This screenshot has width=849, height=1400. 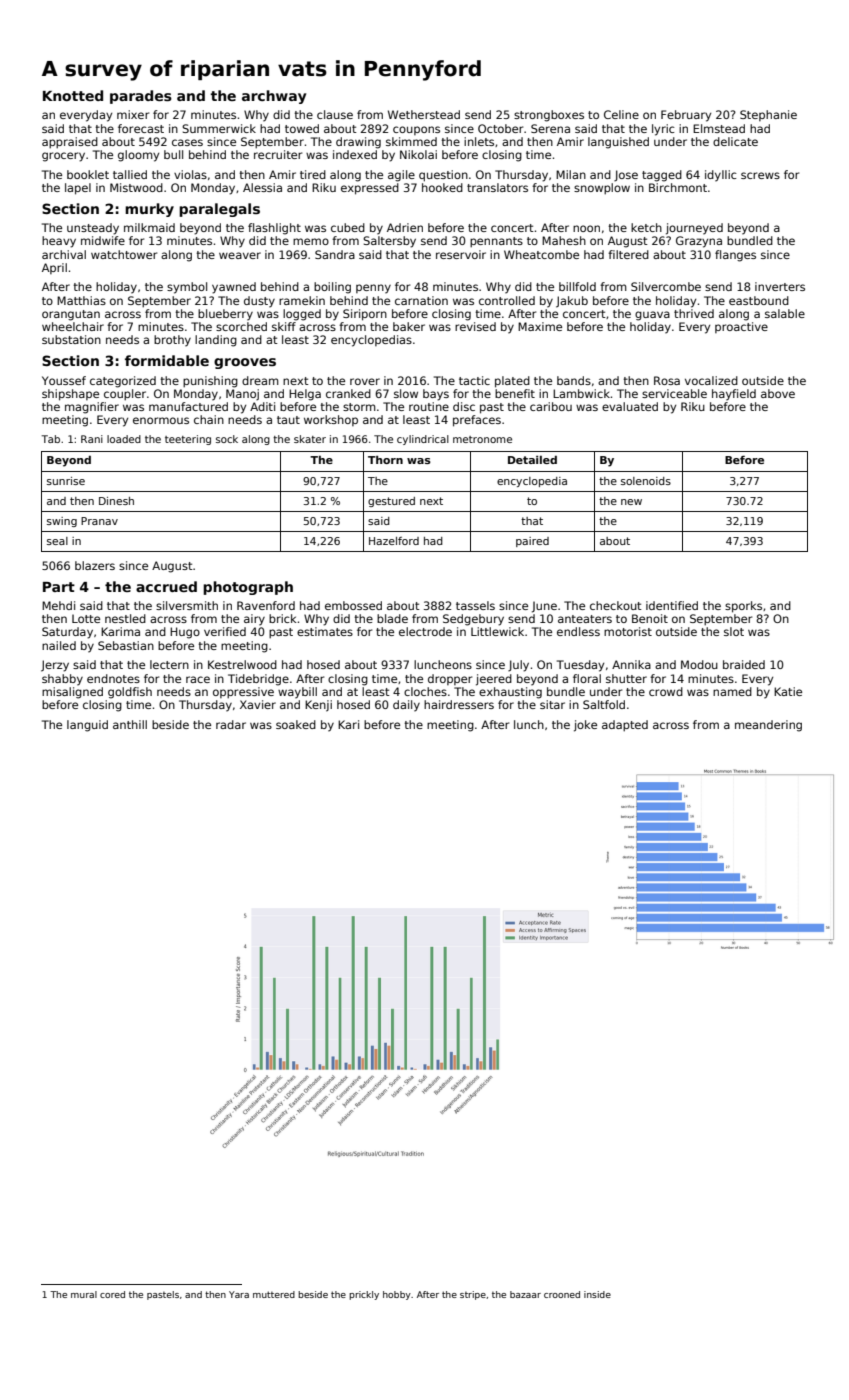 I want to click on cored, so click(x=112, y=1294).
